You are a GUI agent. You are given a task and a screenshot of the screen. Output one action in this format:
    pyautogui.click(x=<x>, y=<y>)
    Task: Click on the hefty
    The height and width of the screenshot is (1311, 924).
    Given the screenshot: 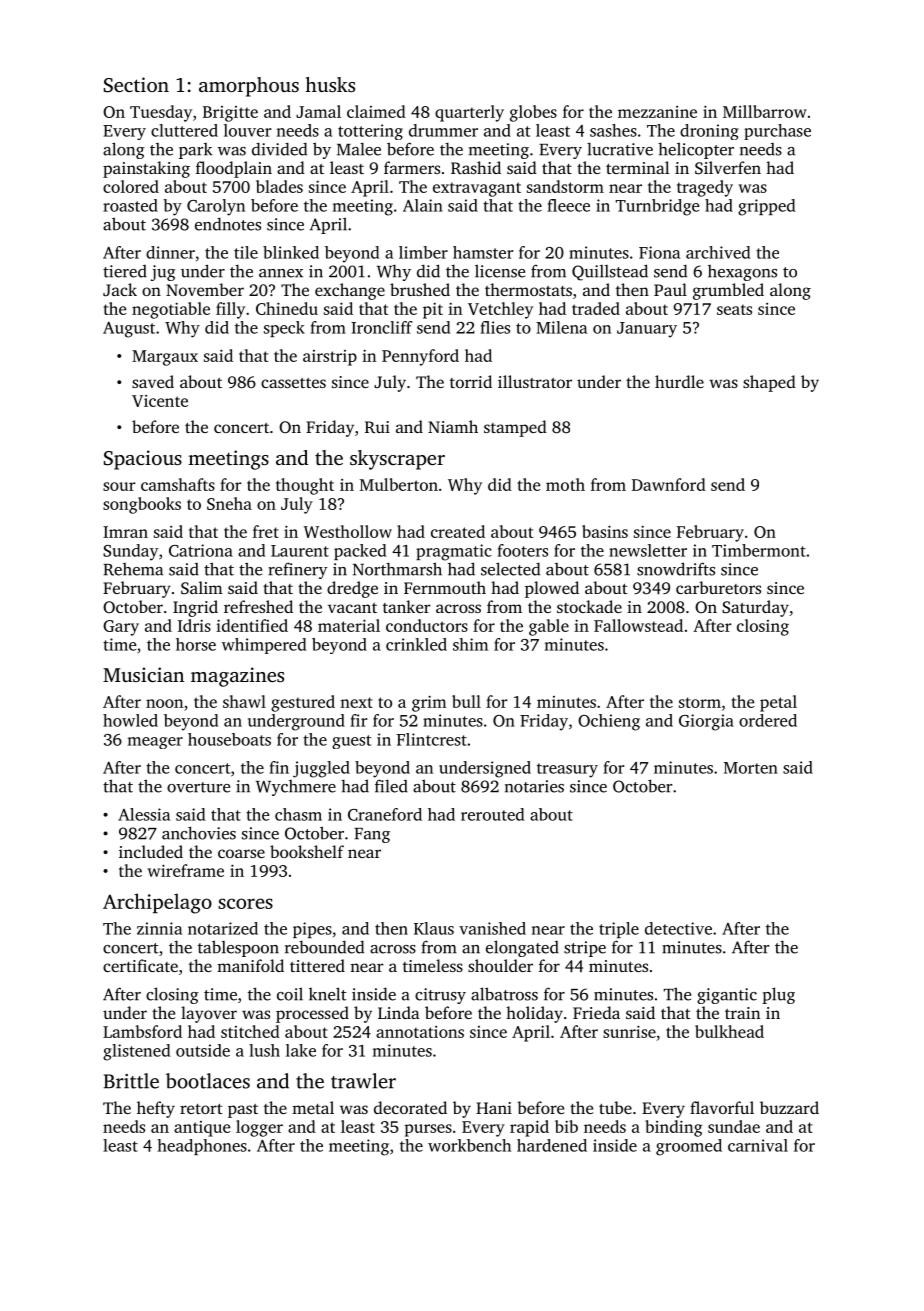 What is the action you would take?
    pyautogui.click(x=156, y=1109)
